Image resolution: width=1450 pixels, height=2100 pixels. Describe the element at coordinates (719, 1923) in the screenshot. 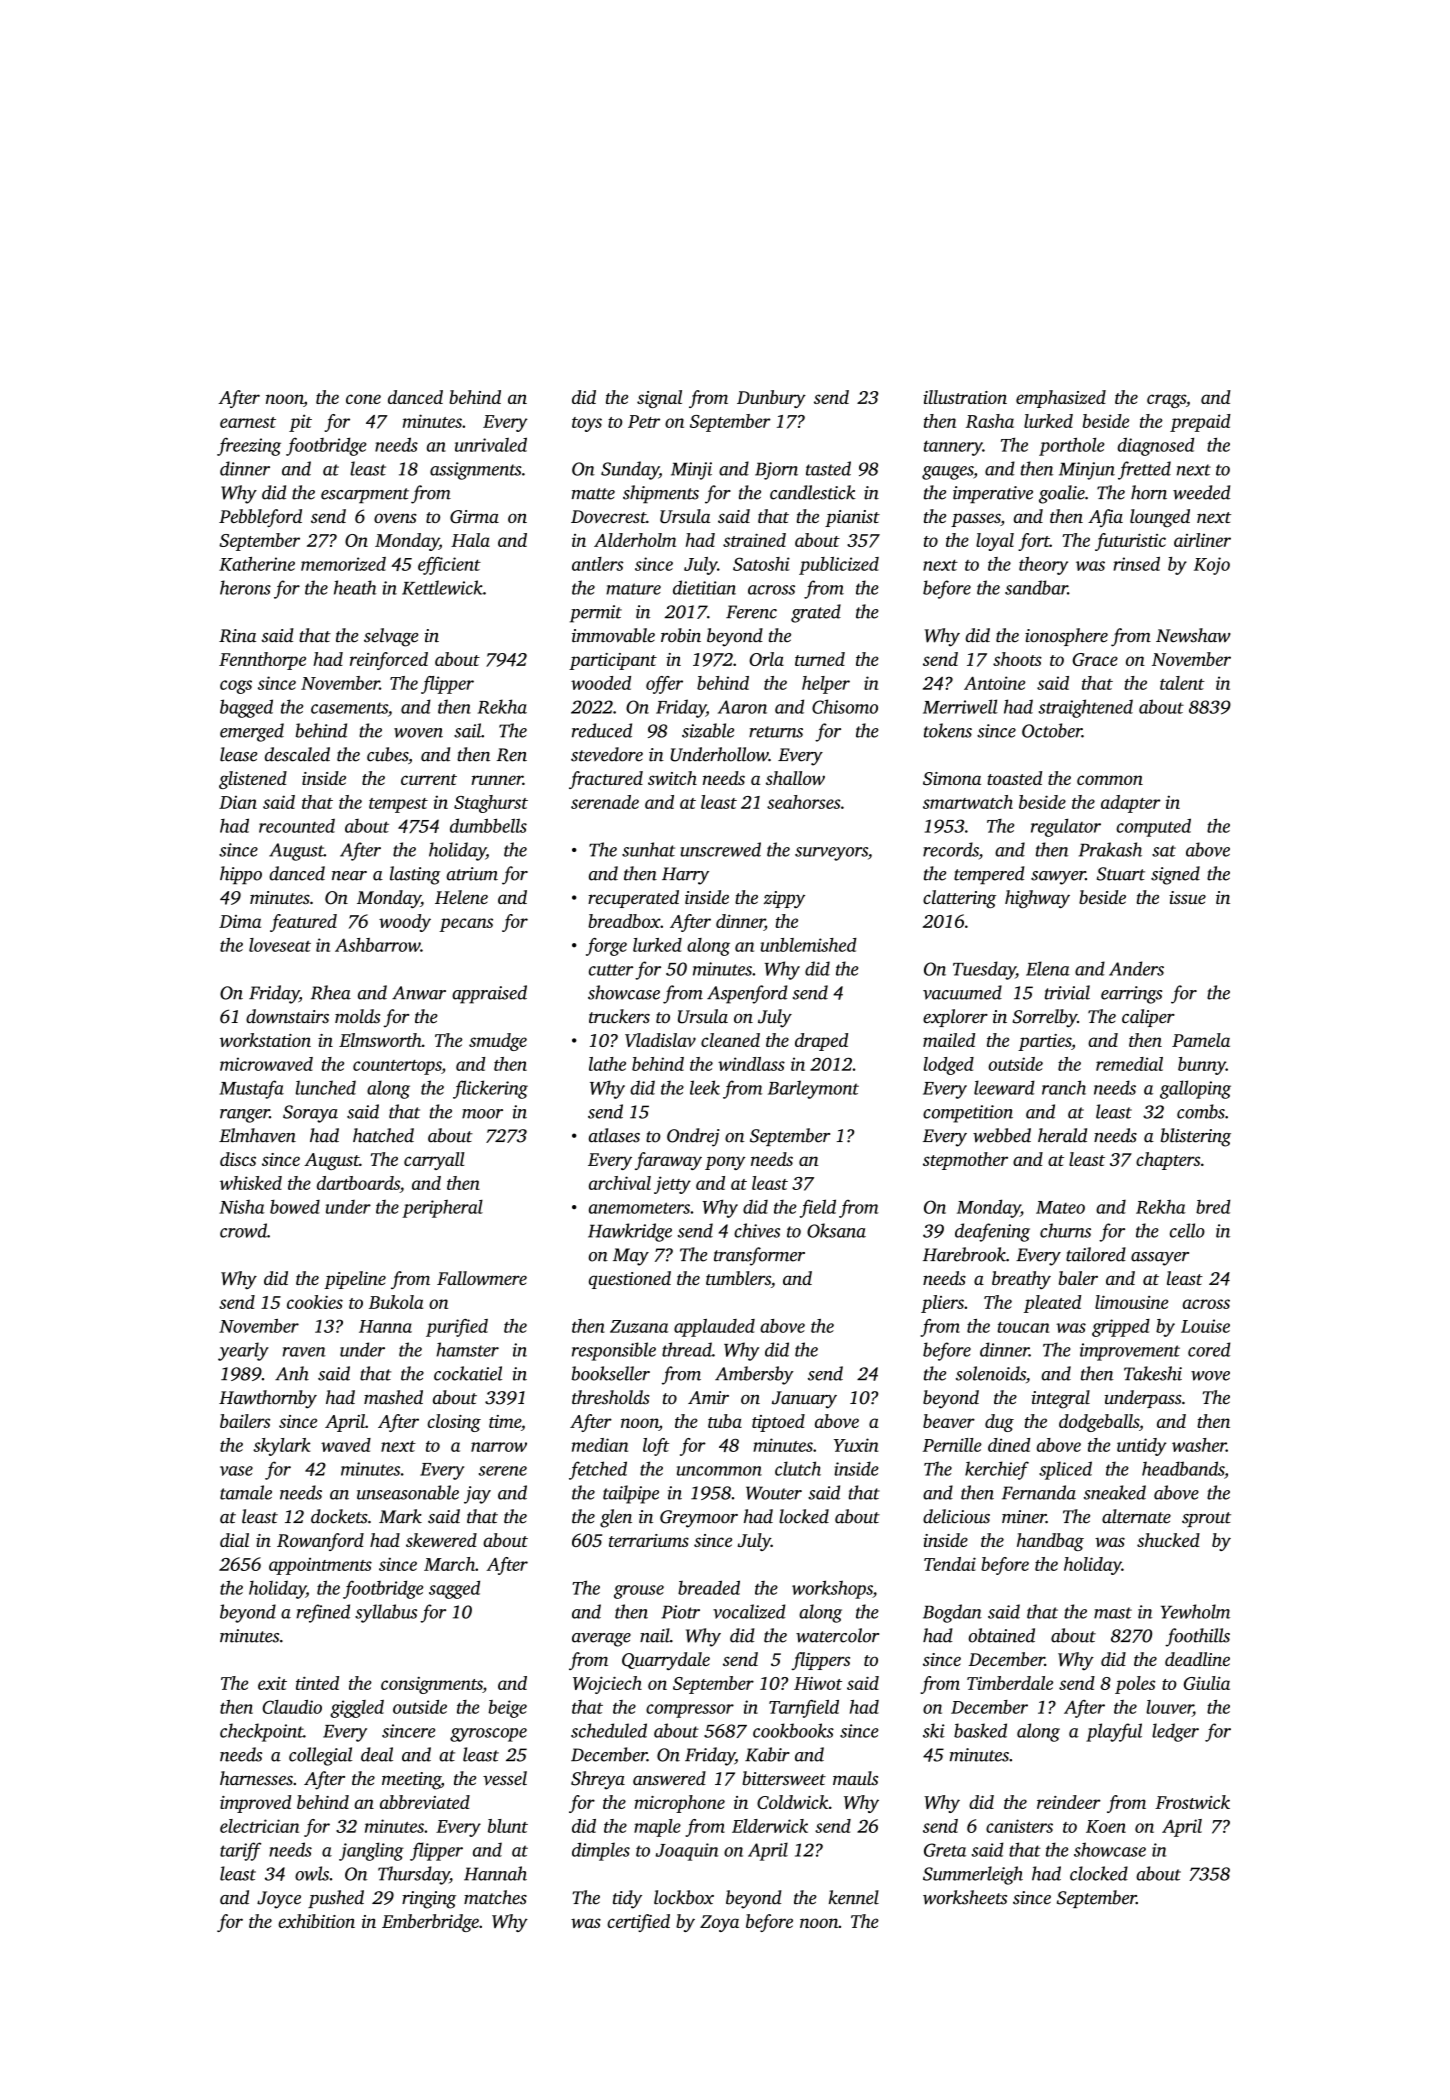

I see `Zoya` at that location.
